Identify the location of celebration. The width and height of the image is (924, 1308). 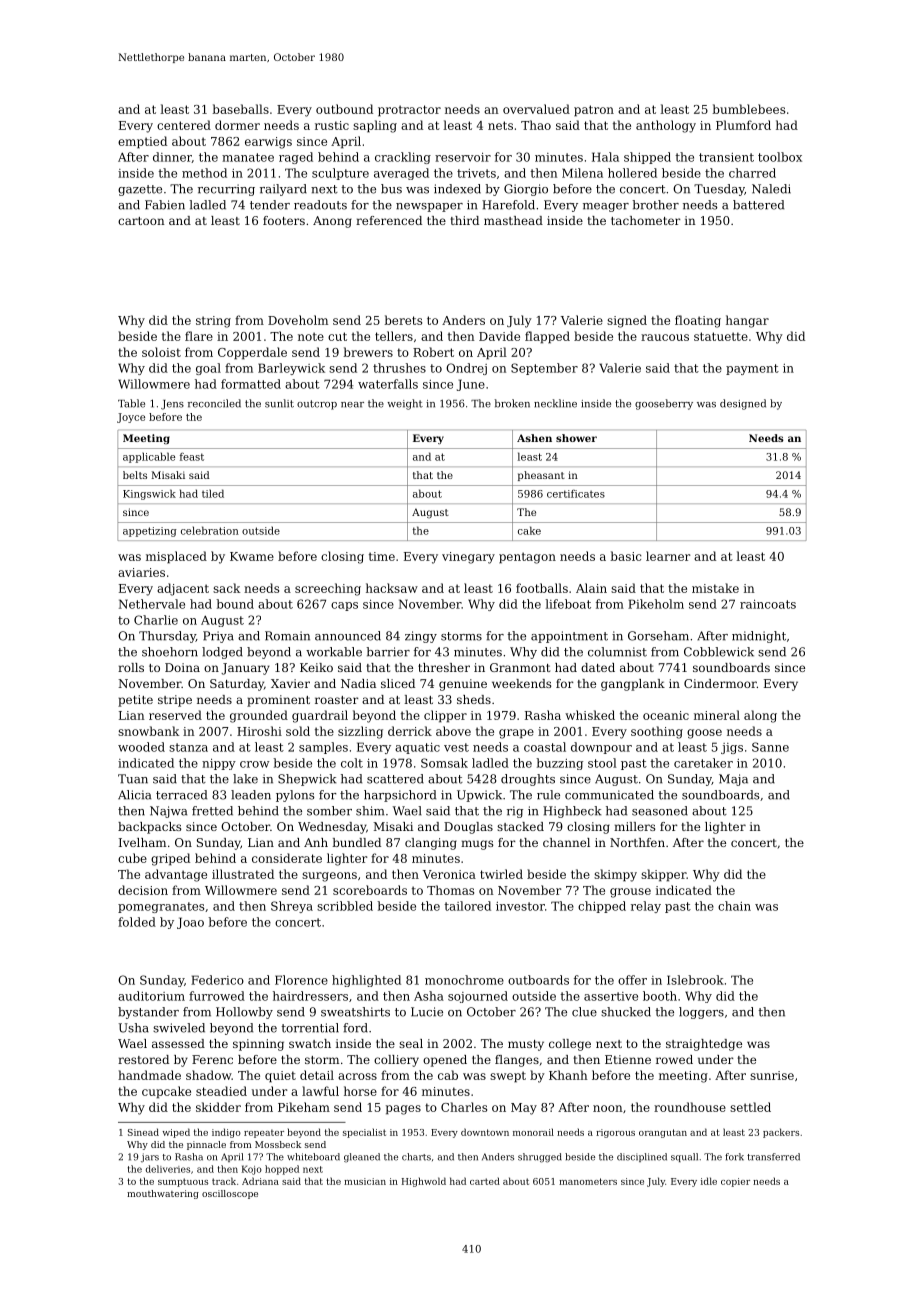
(210, 530).
